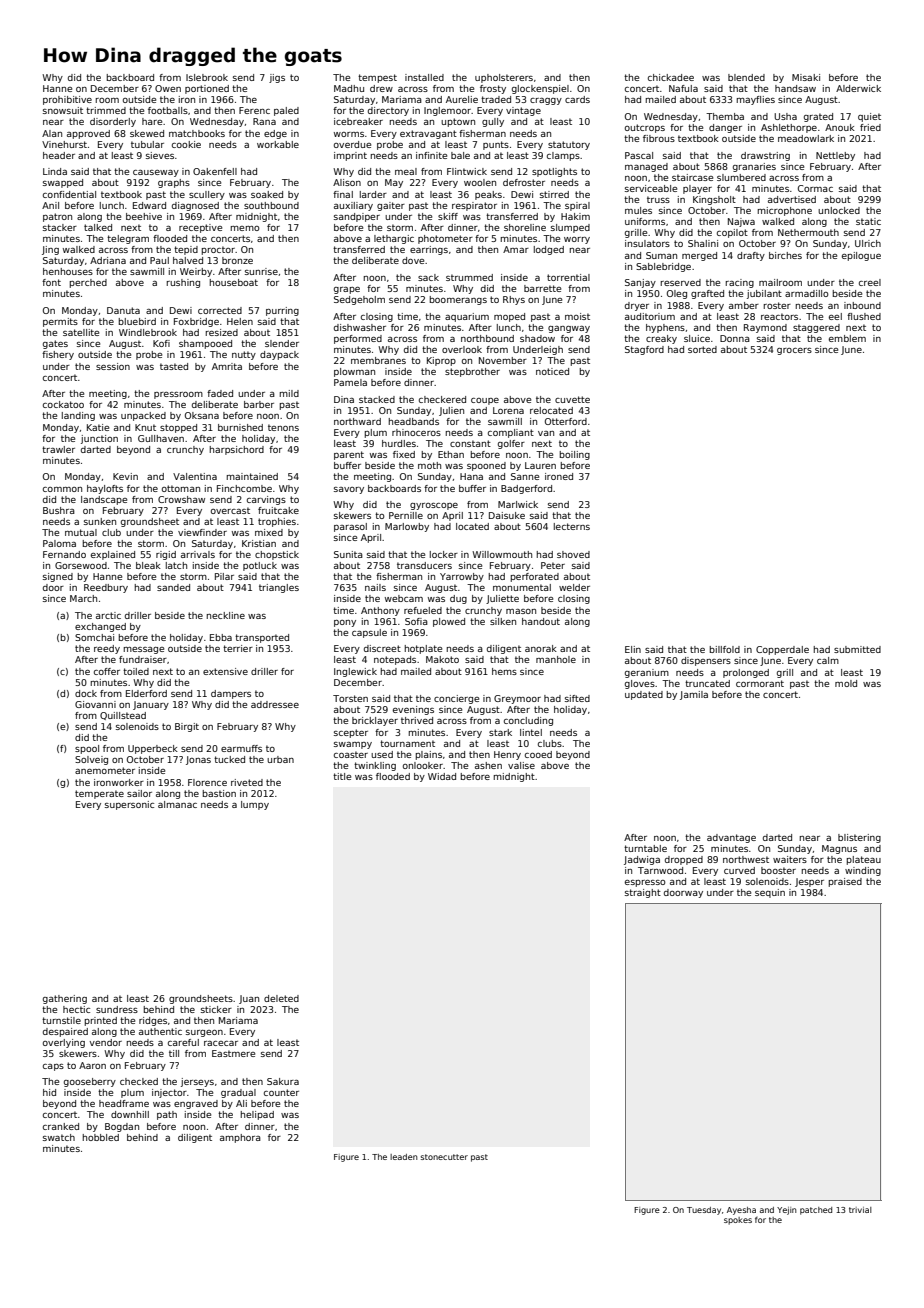  Describe the element at coordinates (167, 1115) in the image. I see `path` at that location.
